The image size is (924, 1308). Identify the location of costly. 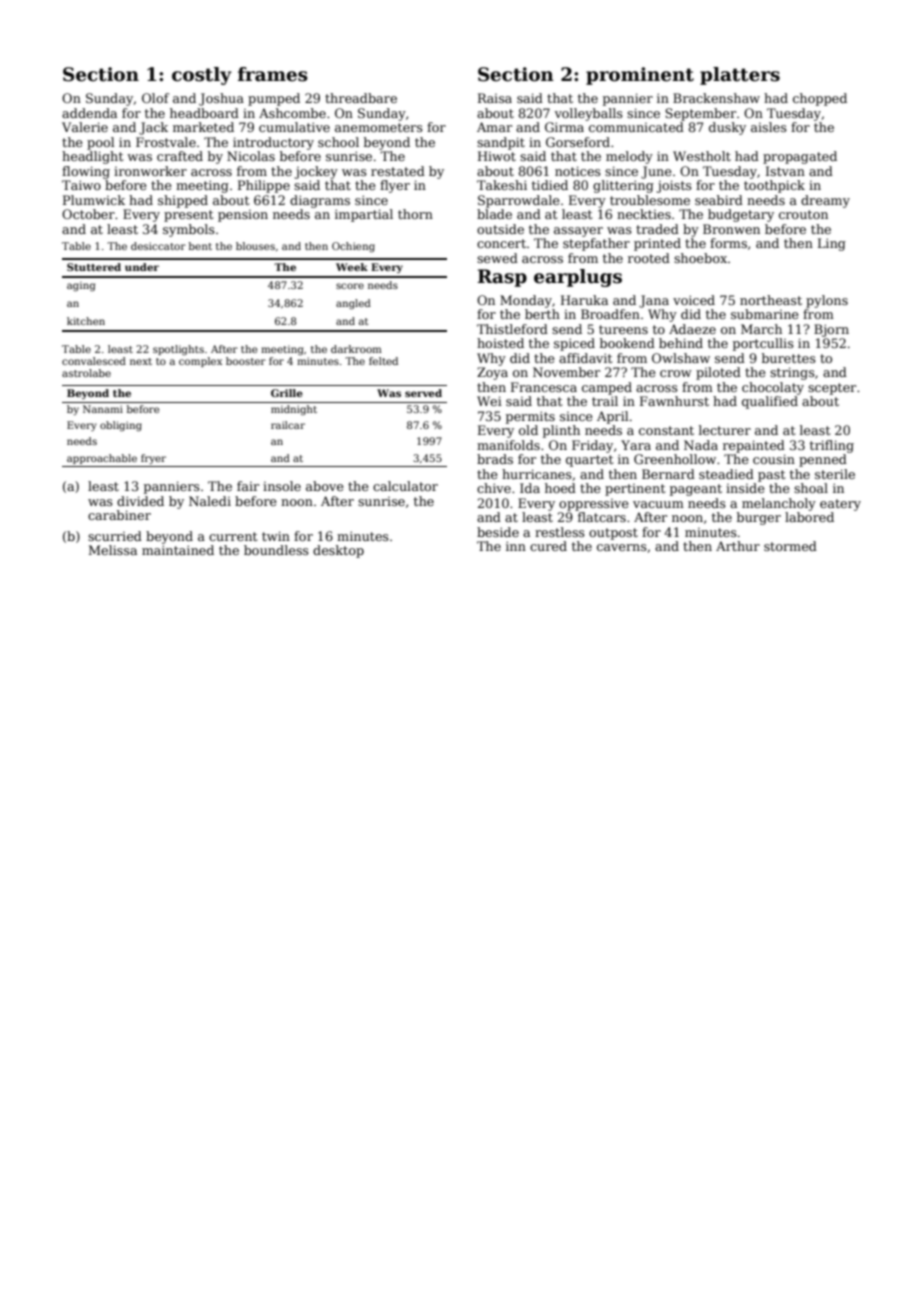
(202, 76).
